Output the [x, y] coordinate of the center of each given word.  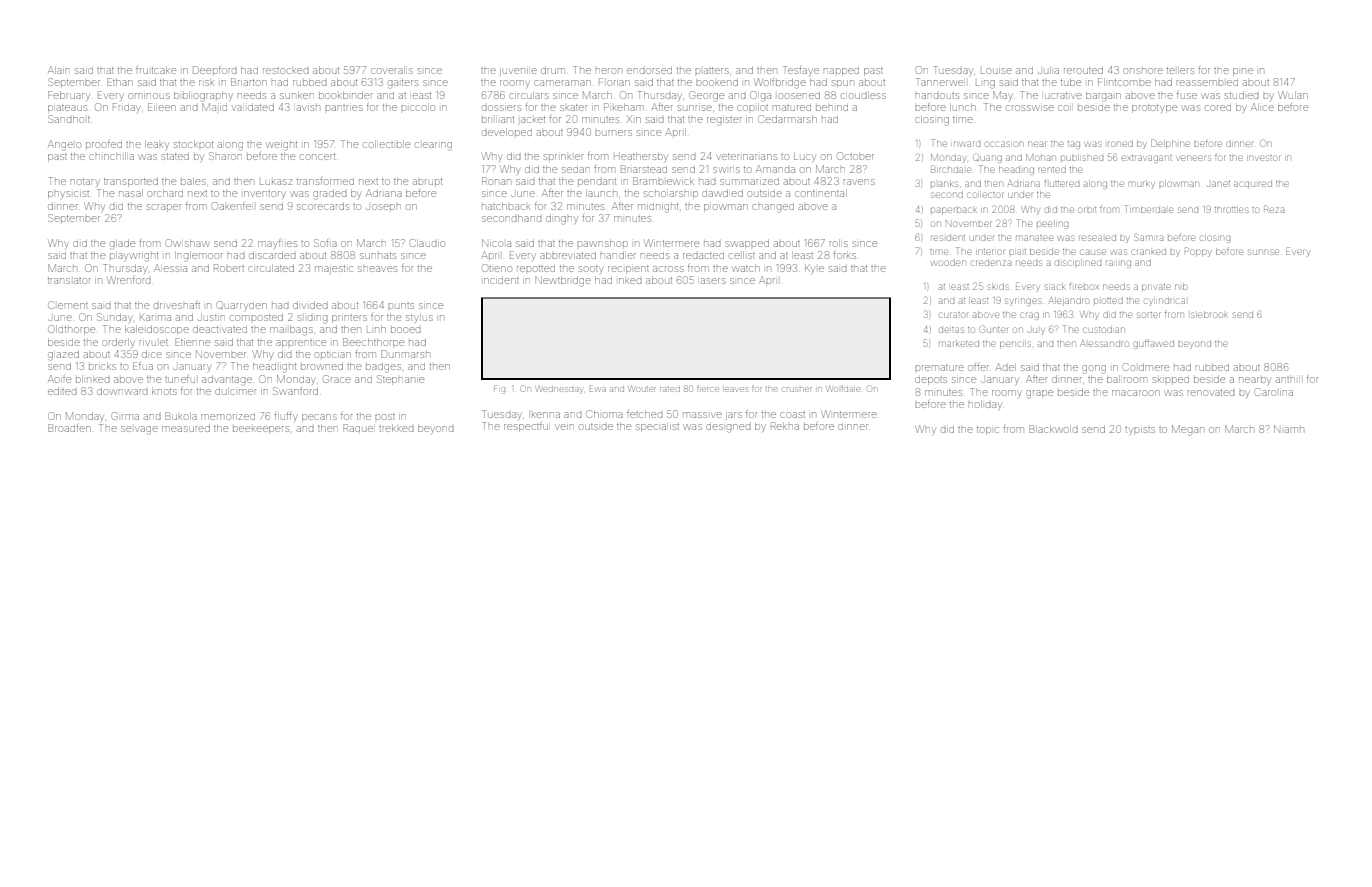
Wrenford [129, 280]
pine [1243, 72]
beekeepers [261, 430]
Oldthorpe [72, 330]
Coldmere [1146, 367]
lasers [713, 281]
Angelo [64, 145]
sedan [575, 170]
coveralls [392, 70]
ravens [859, 182]
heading [1016, 171]
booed [406, 330]
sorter [1148, 315]
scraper [164, 207]
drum [553, 70]
